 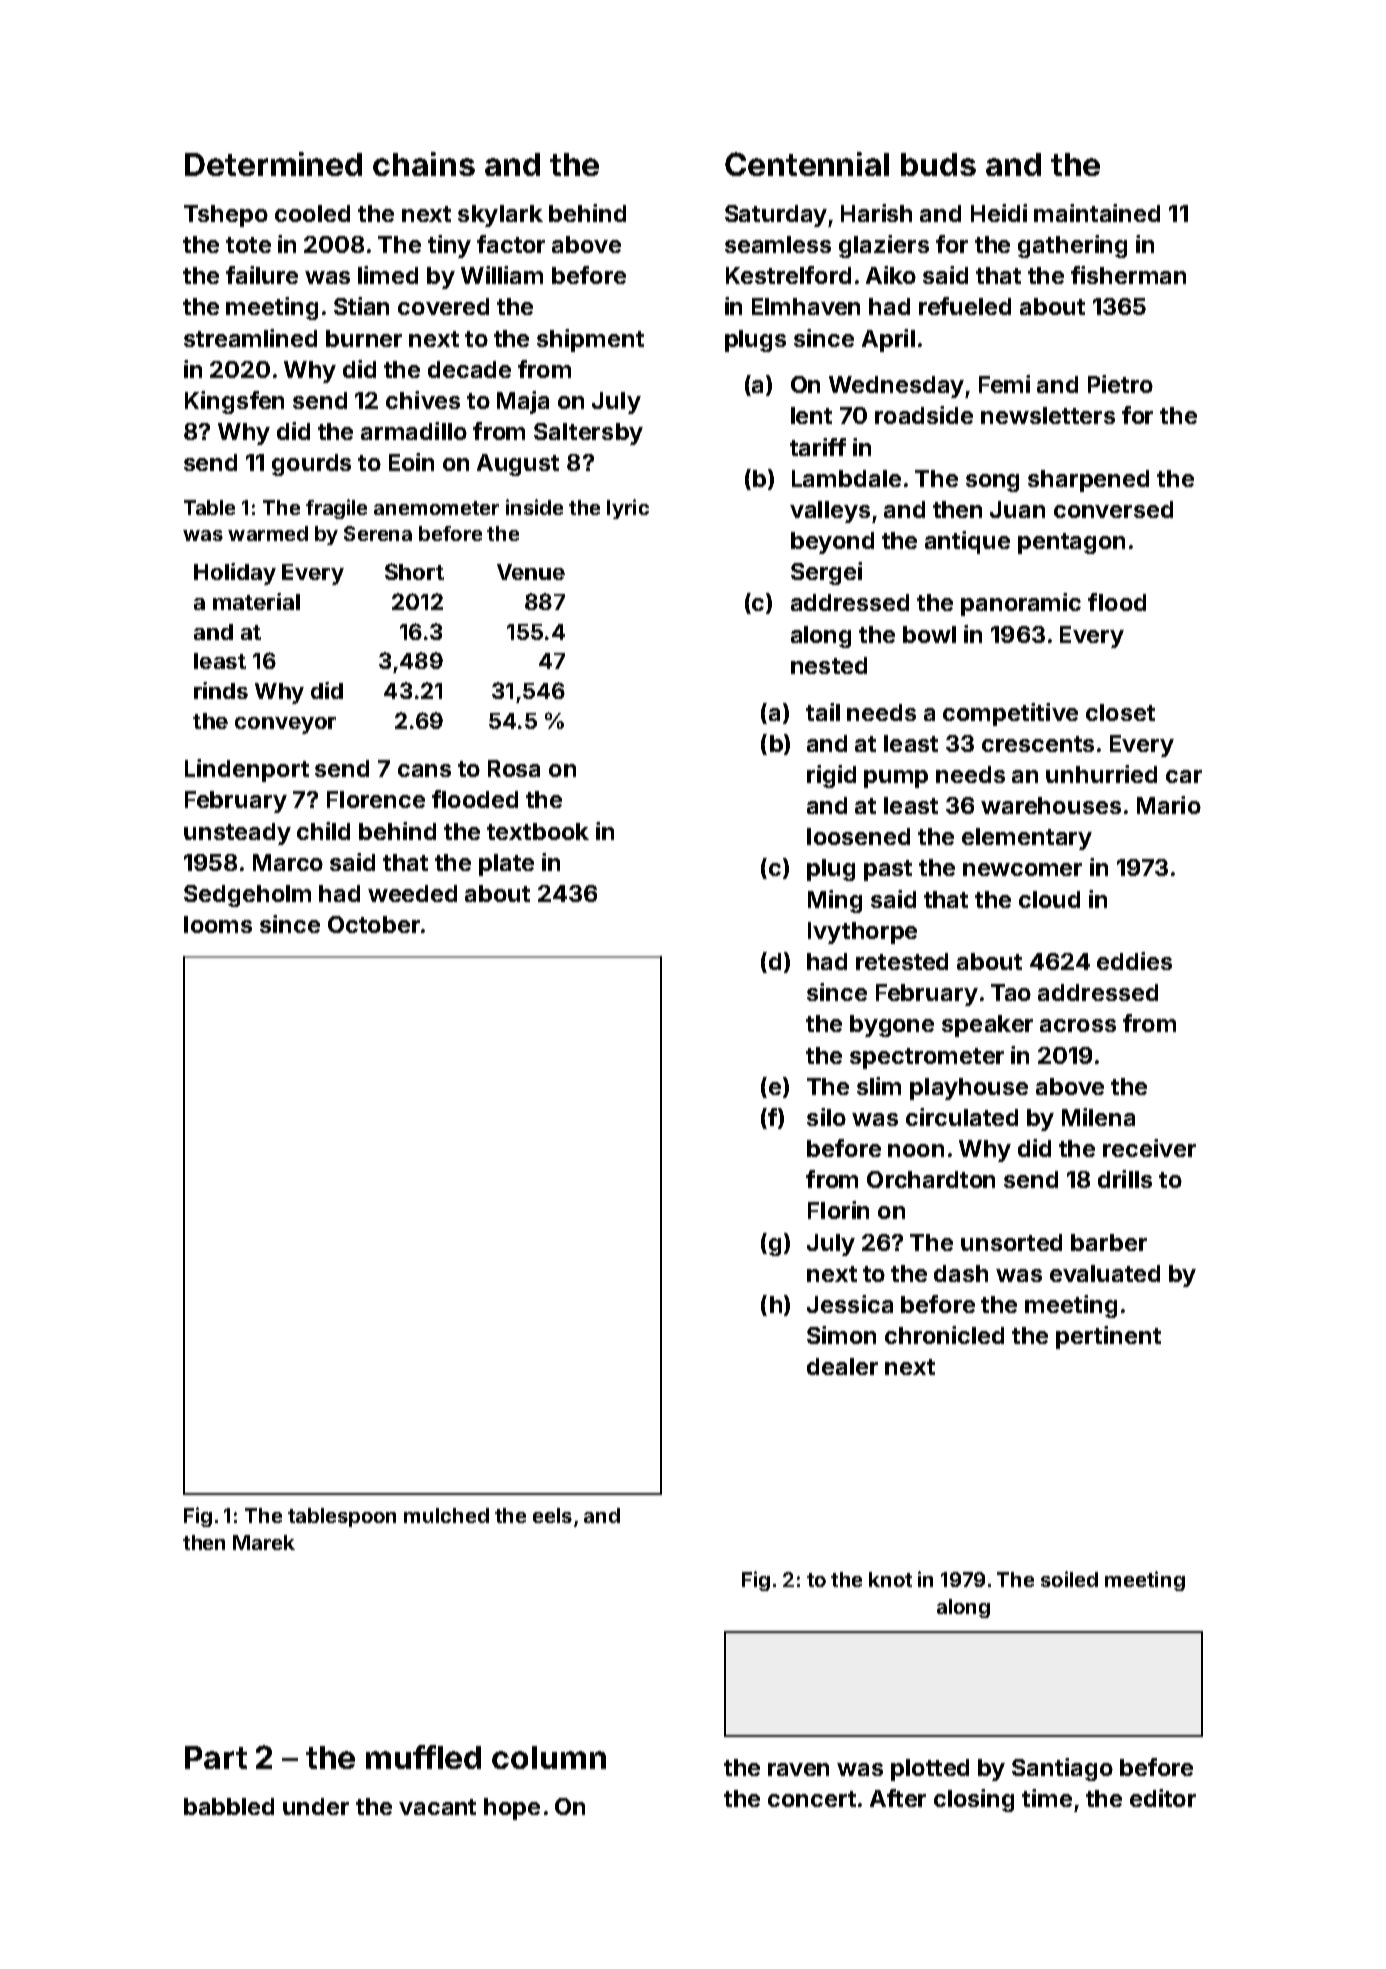 What do you see at coordinates (841, 1335) in the screenshot?
I see `Simon` at bounding box center [841, 1335].
